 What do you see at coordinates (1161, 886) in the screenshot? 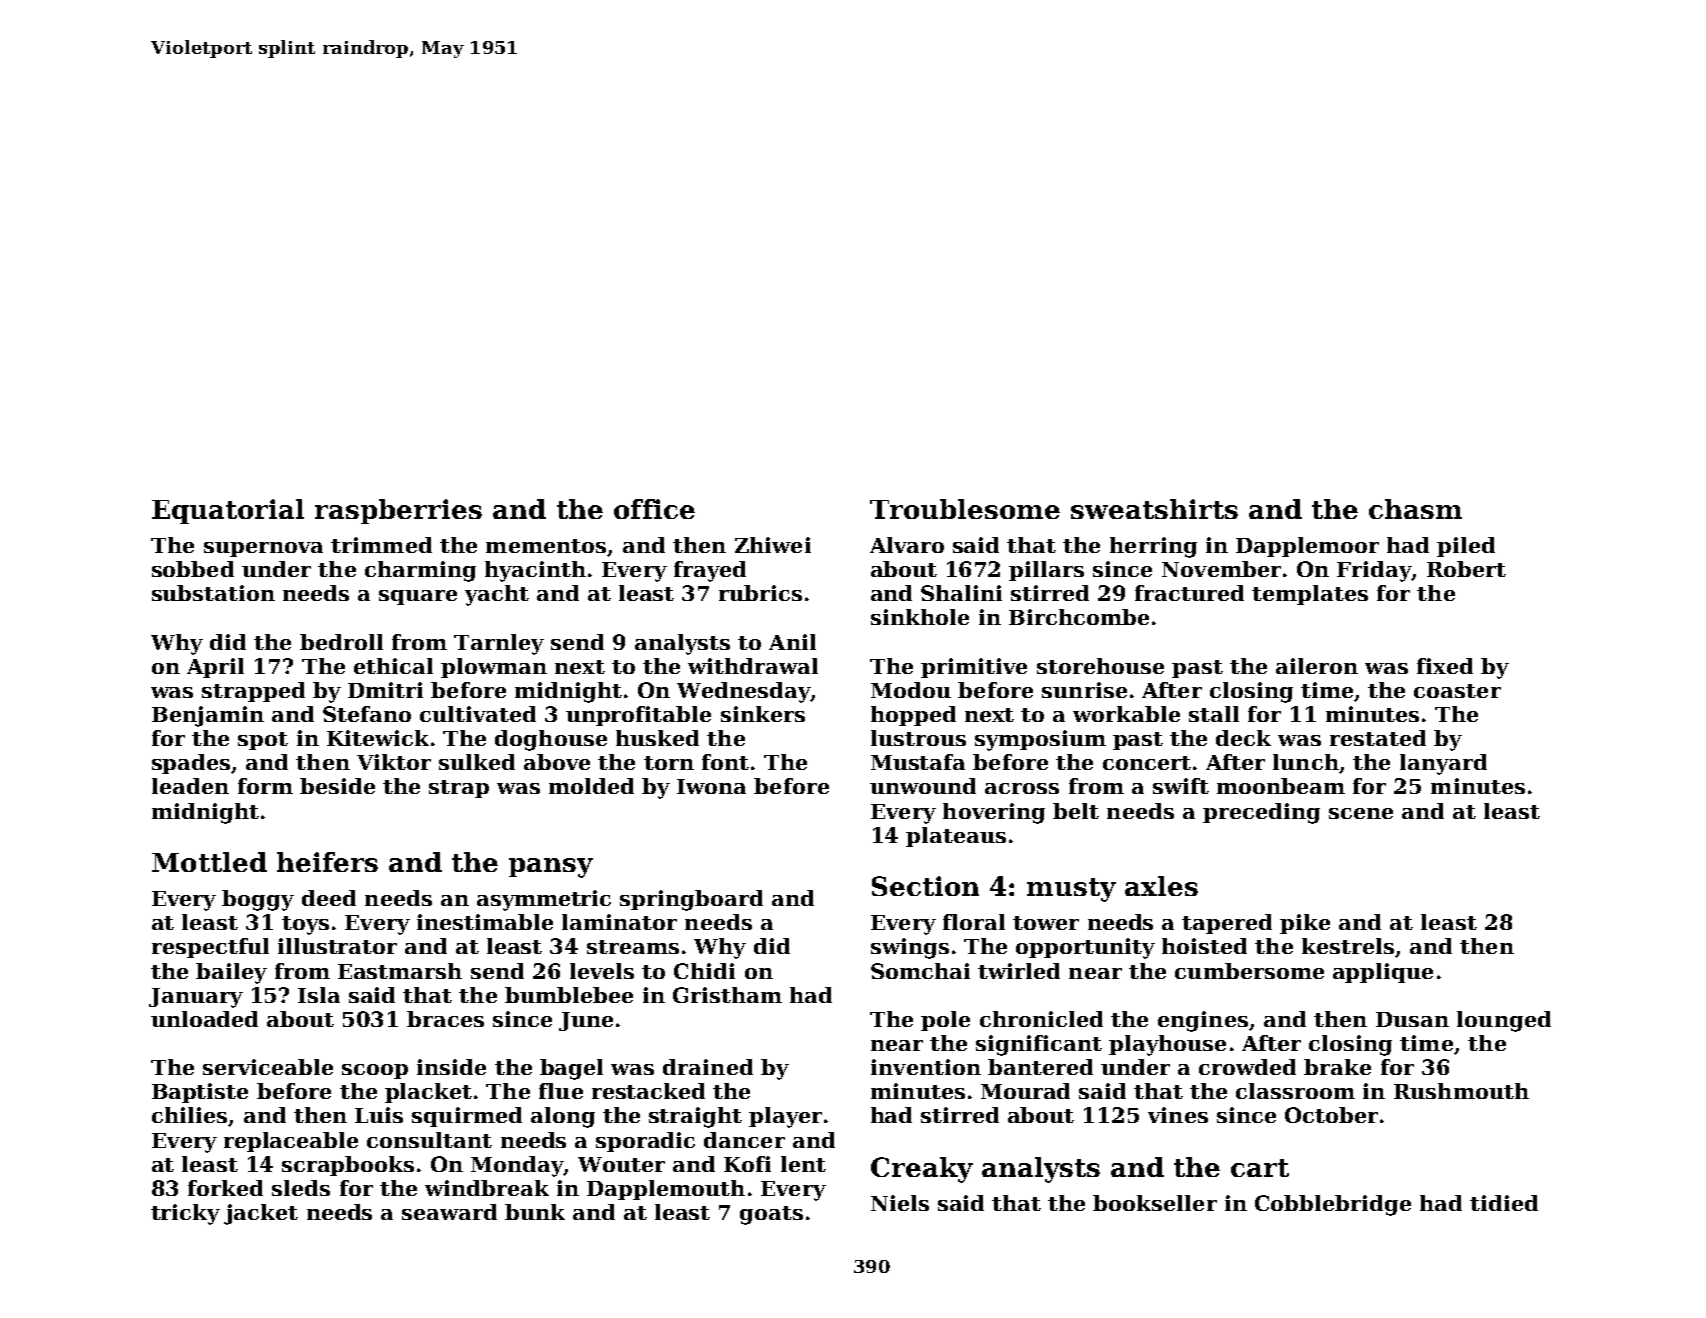
I see `axles` at bounding box center [1161, 886].
